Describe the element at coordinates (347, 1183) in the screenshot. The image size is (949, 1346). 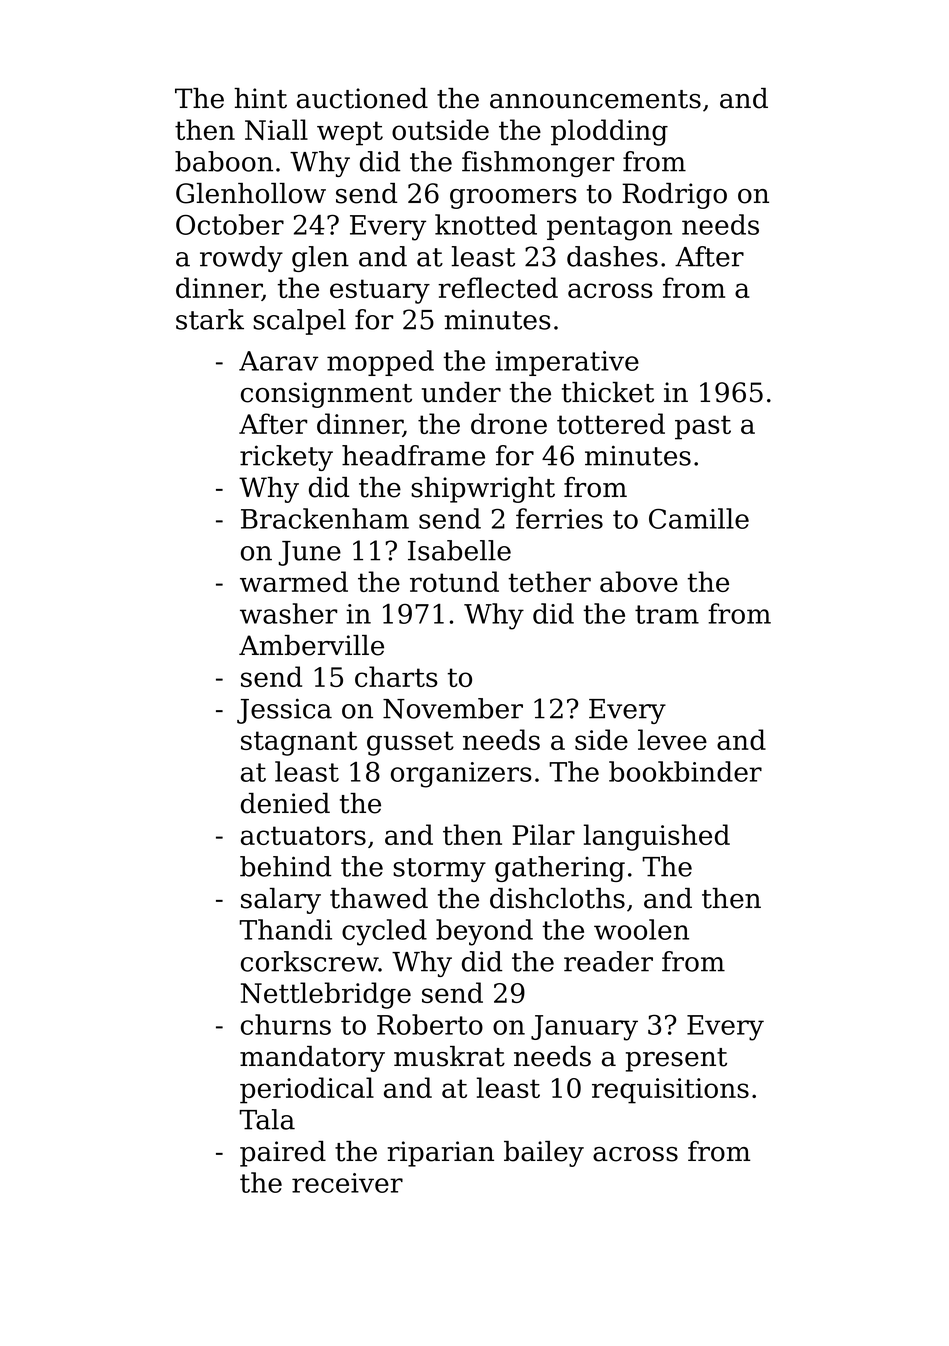
I see `receiver` at that location.
